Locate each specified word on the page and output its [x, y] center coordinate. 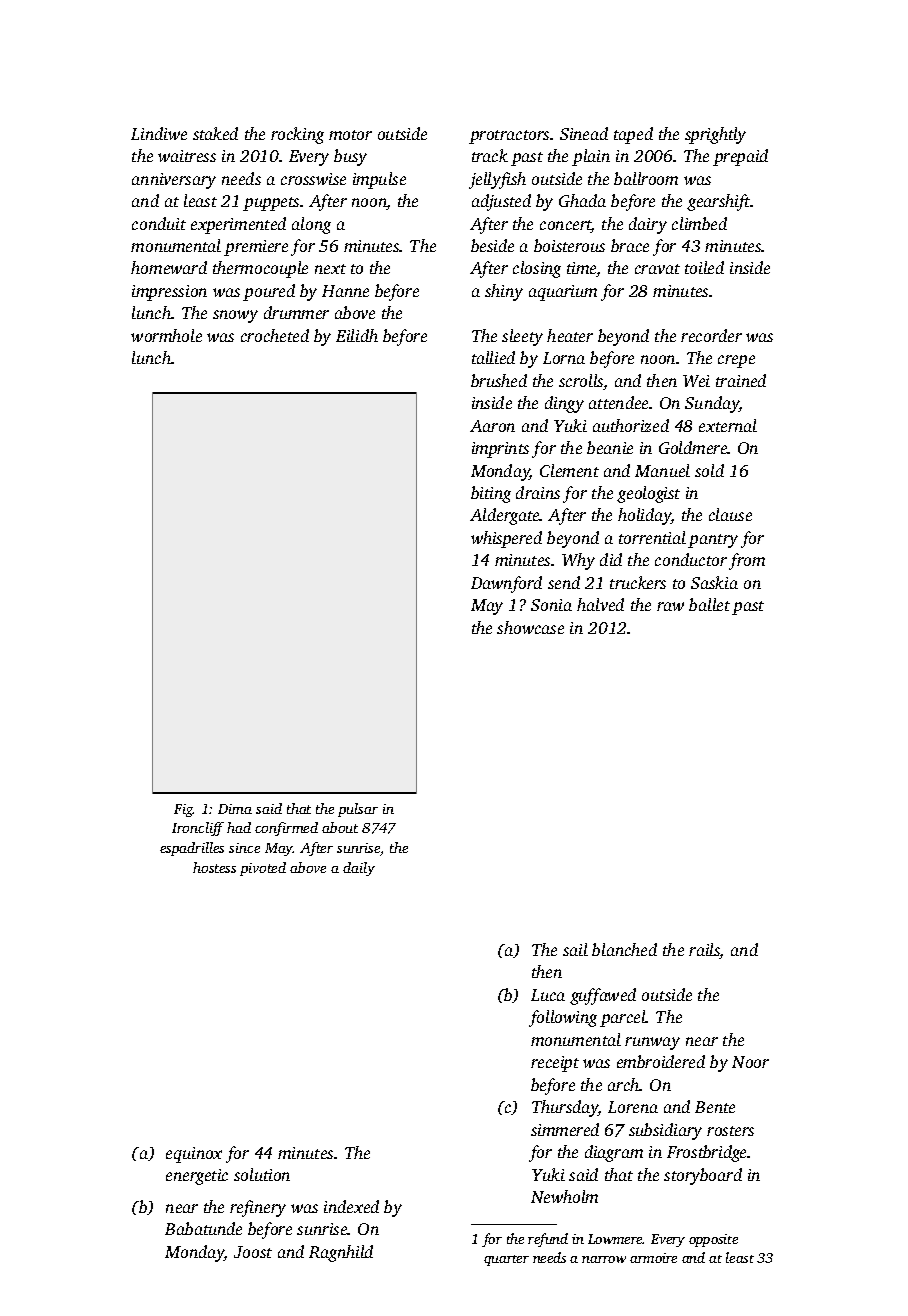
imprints [500, 450]
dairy [648, 225]
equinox [194, 1155]
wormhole [166, 335]
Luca [548, 995]
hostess [214, 867]
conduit [159, 223]
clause [730, 514]
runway [652, 1043]
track [490, 155]
